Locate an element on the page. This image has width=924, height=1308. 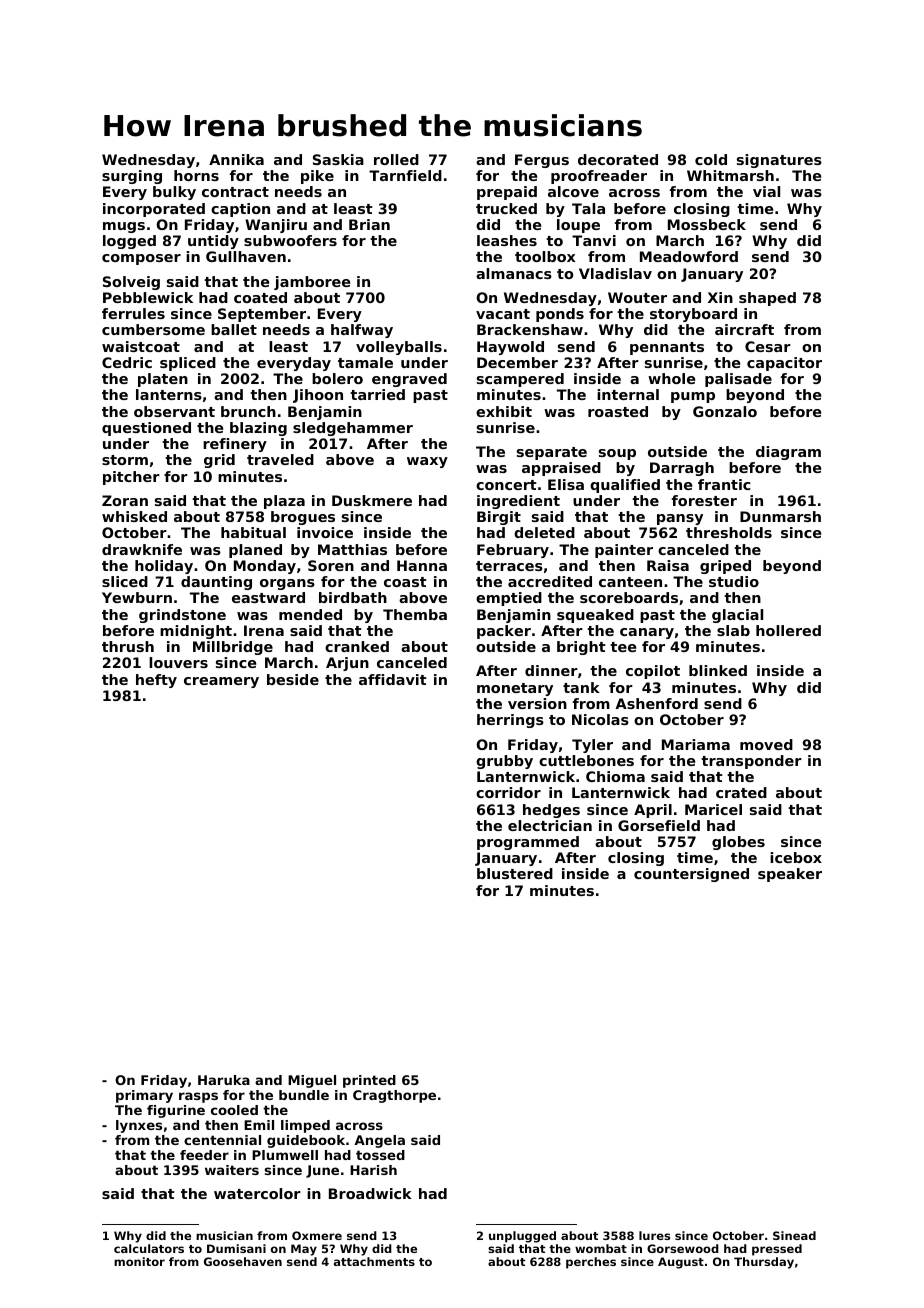
perches is located at coordinates (591, 1263).
